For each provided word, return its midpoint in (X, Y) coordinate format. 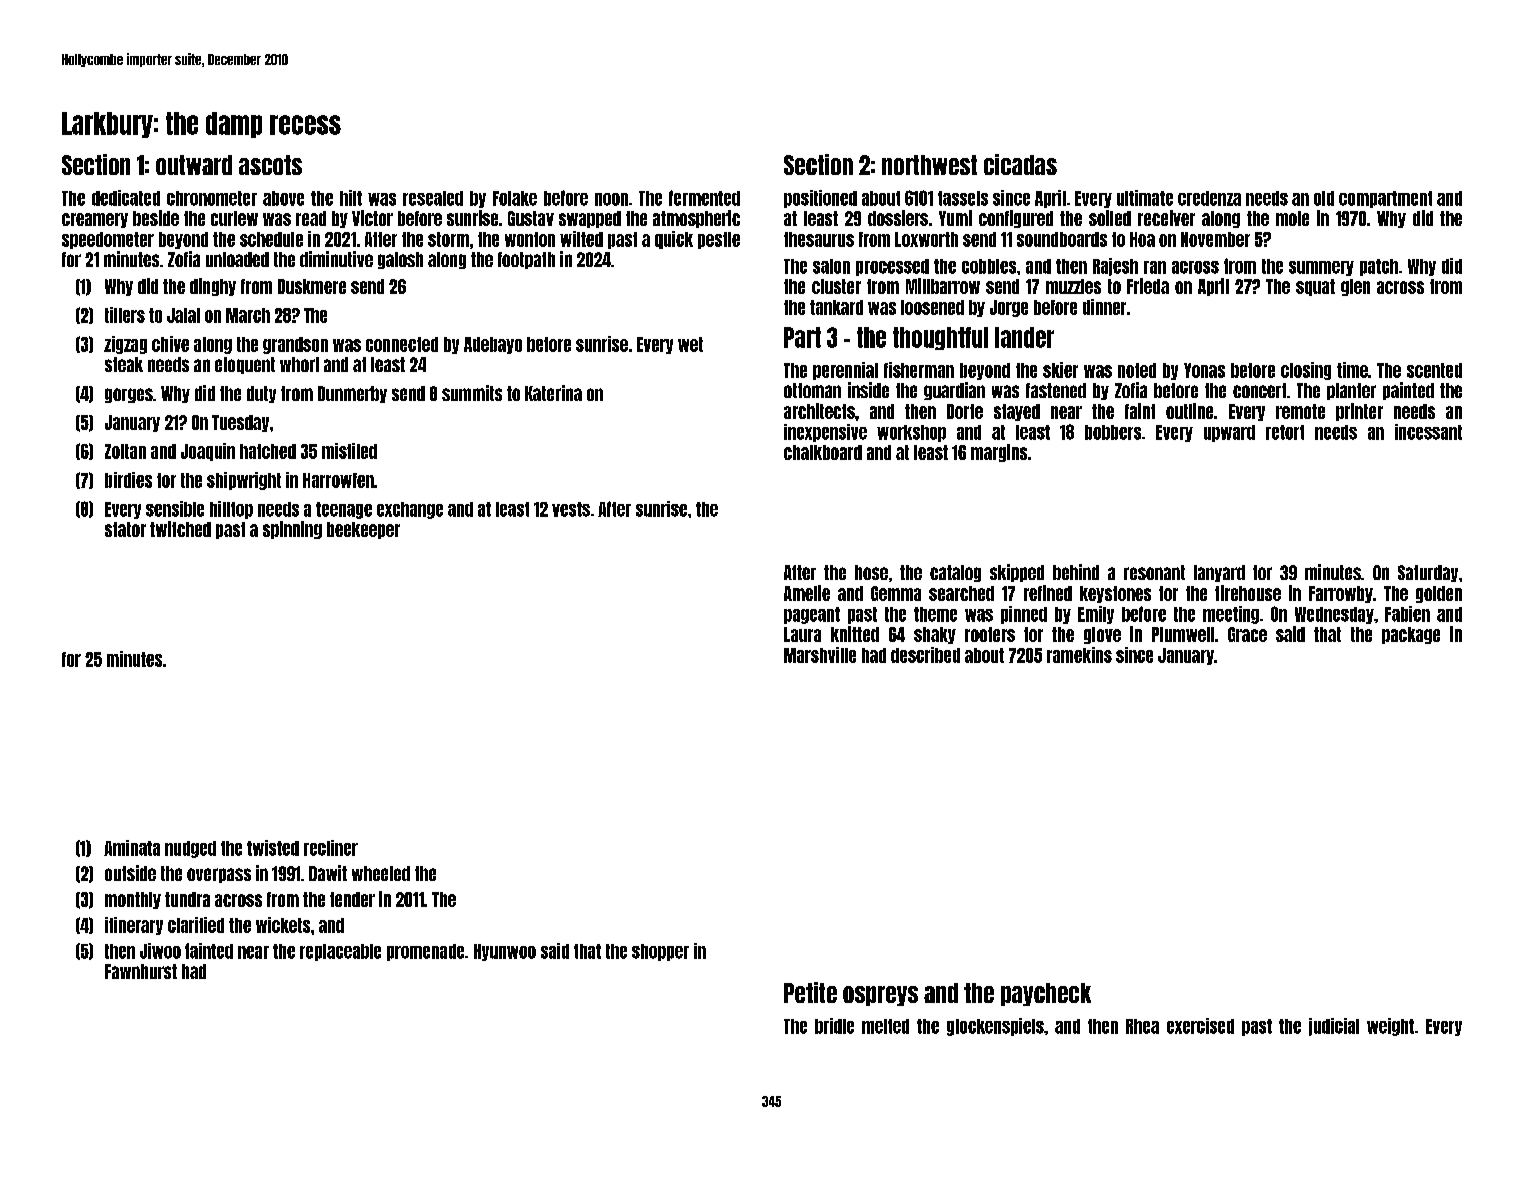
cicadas (1020, 164)
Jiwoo (160, 951)
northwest (929, 165)
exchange (410, 510)
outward (194, 165)
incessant (1428, 432)
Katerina (553, 393)
